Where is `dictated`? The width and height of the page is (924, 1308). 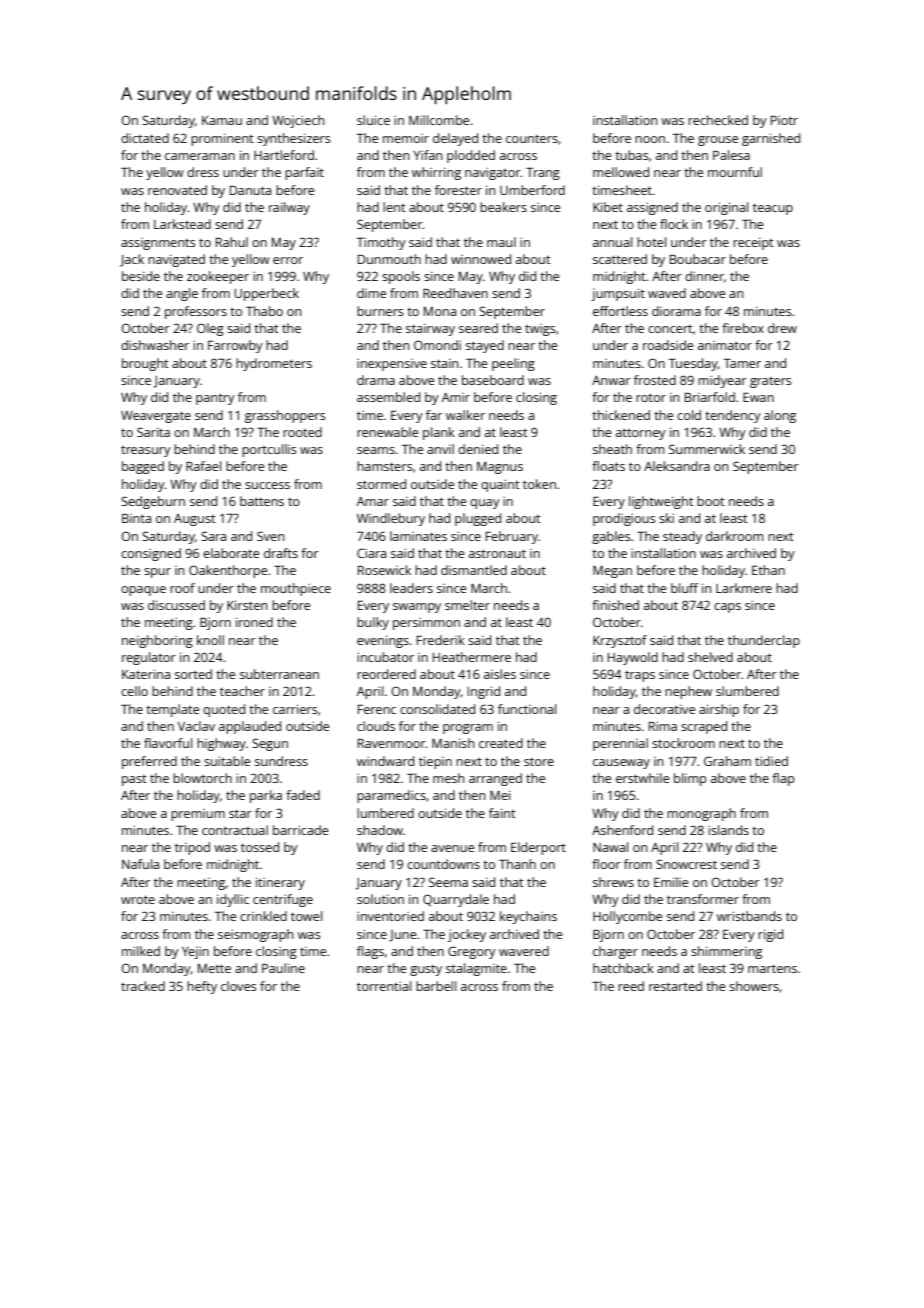 dictated is located at coordinates (145, 138).
